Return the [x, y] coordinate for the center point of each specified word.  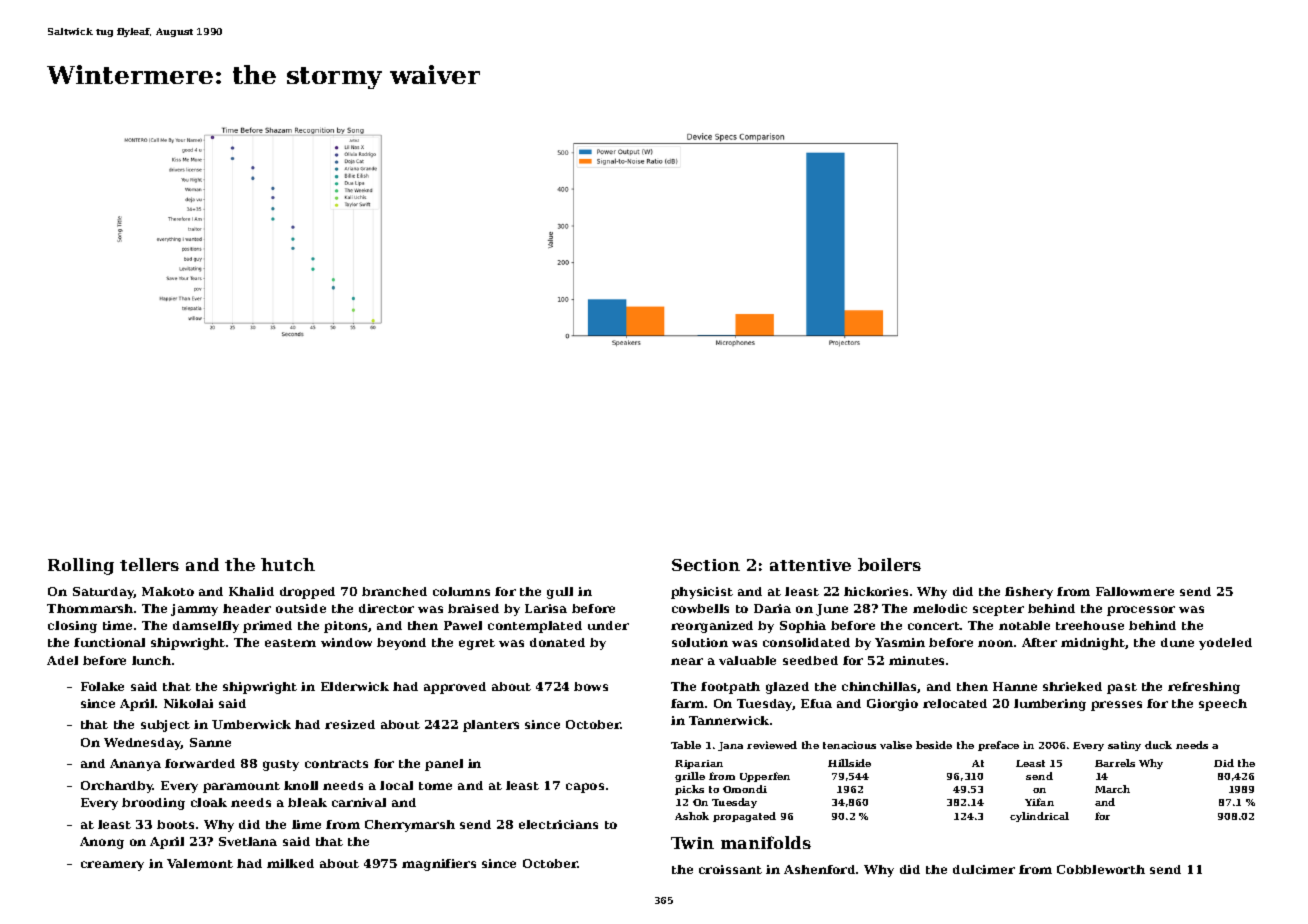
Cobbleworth [1101, 869]
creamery [112, 866]
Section [706, 565]
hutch [288, 564]
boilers [889, 564]
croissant [730, 869]
